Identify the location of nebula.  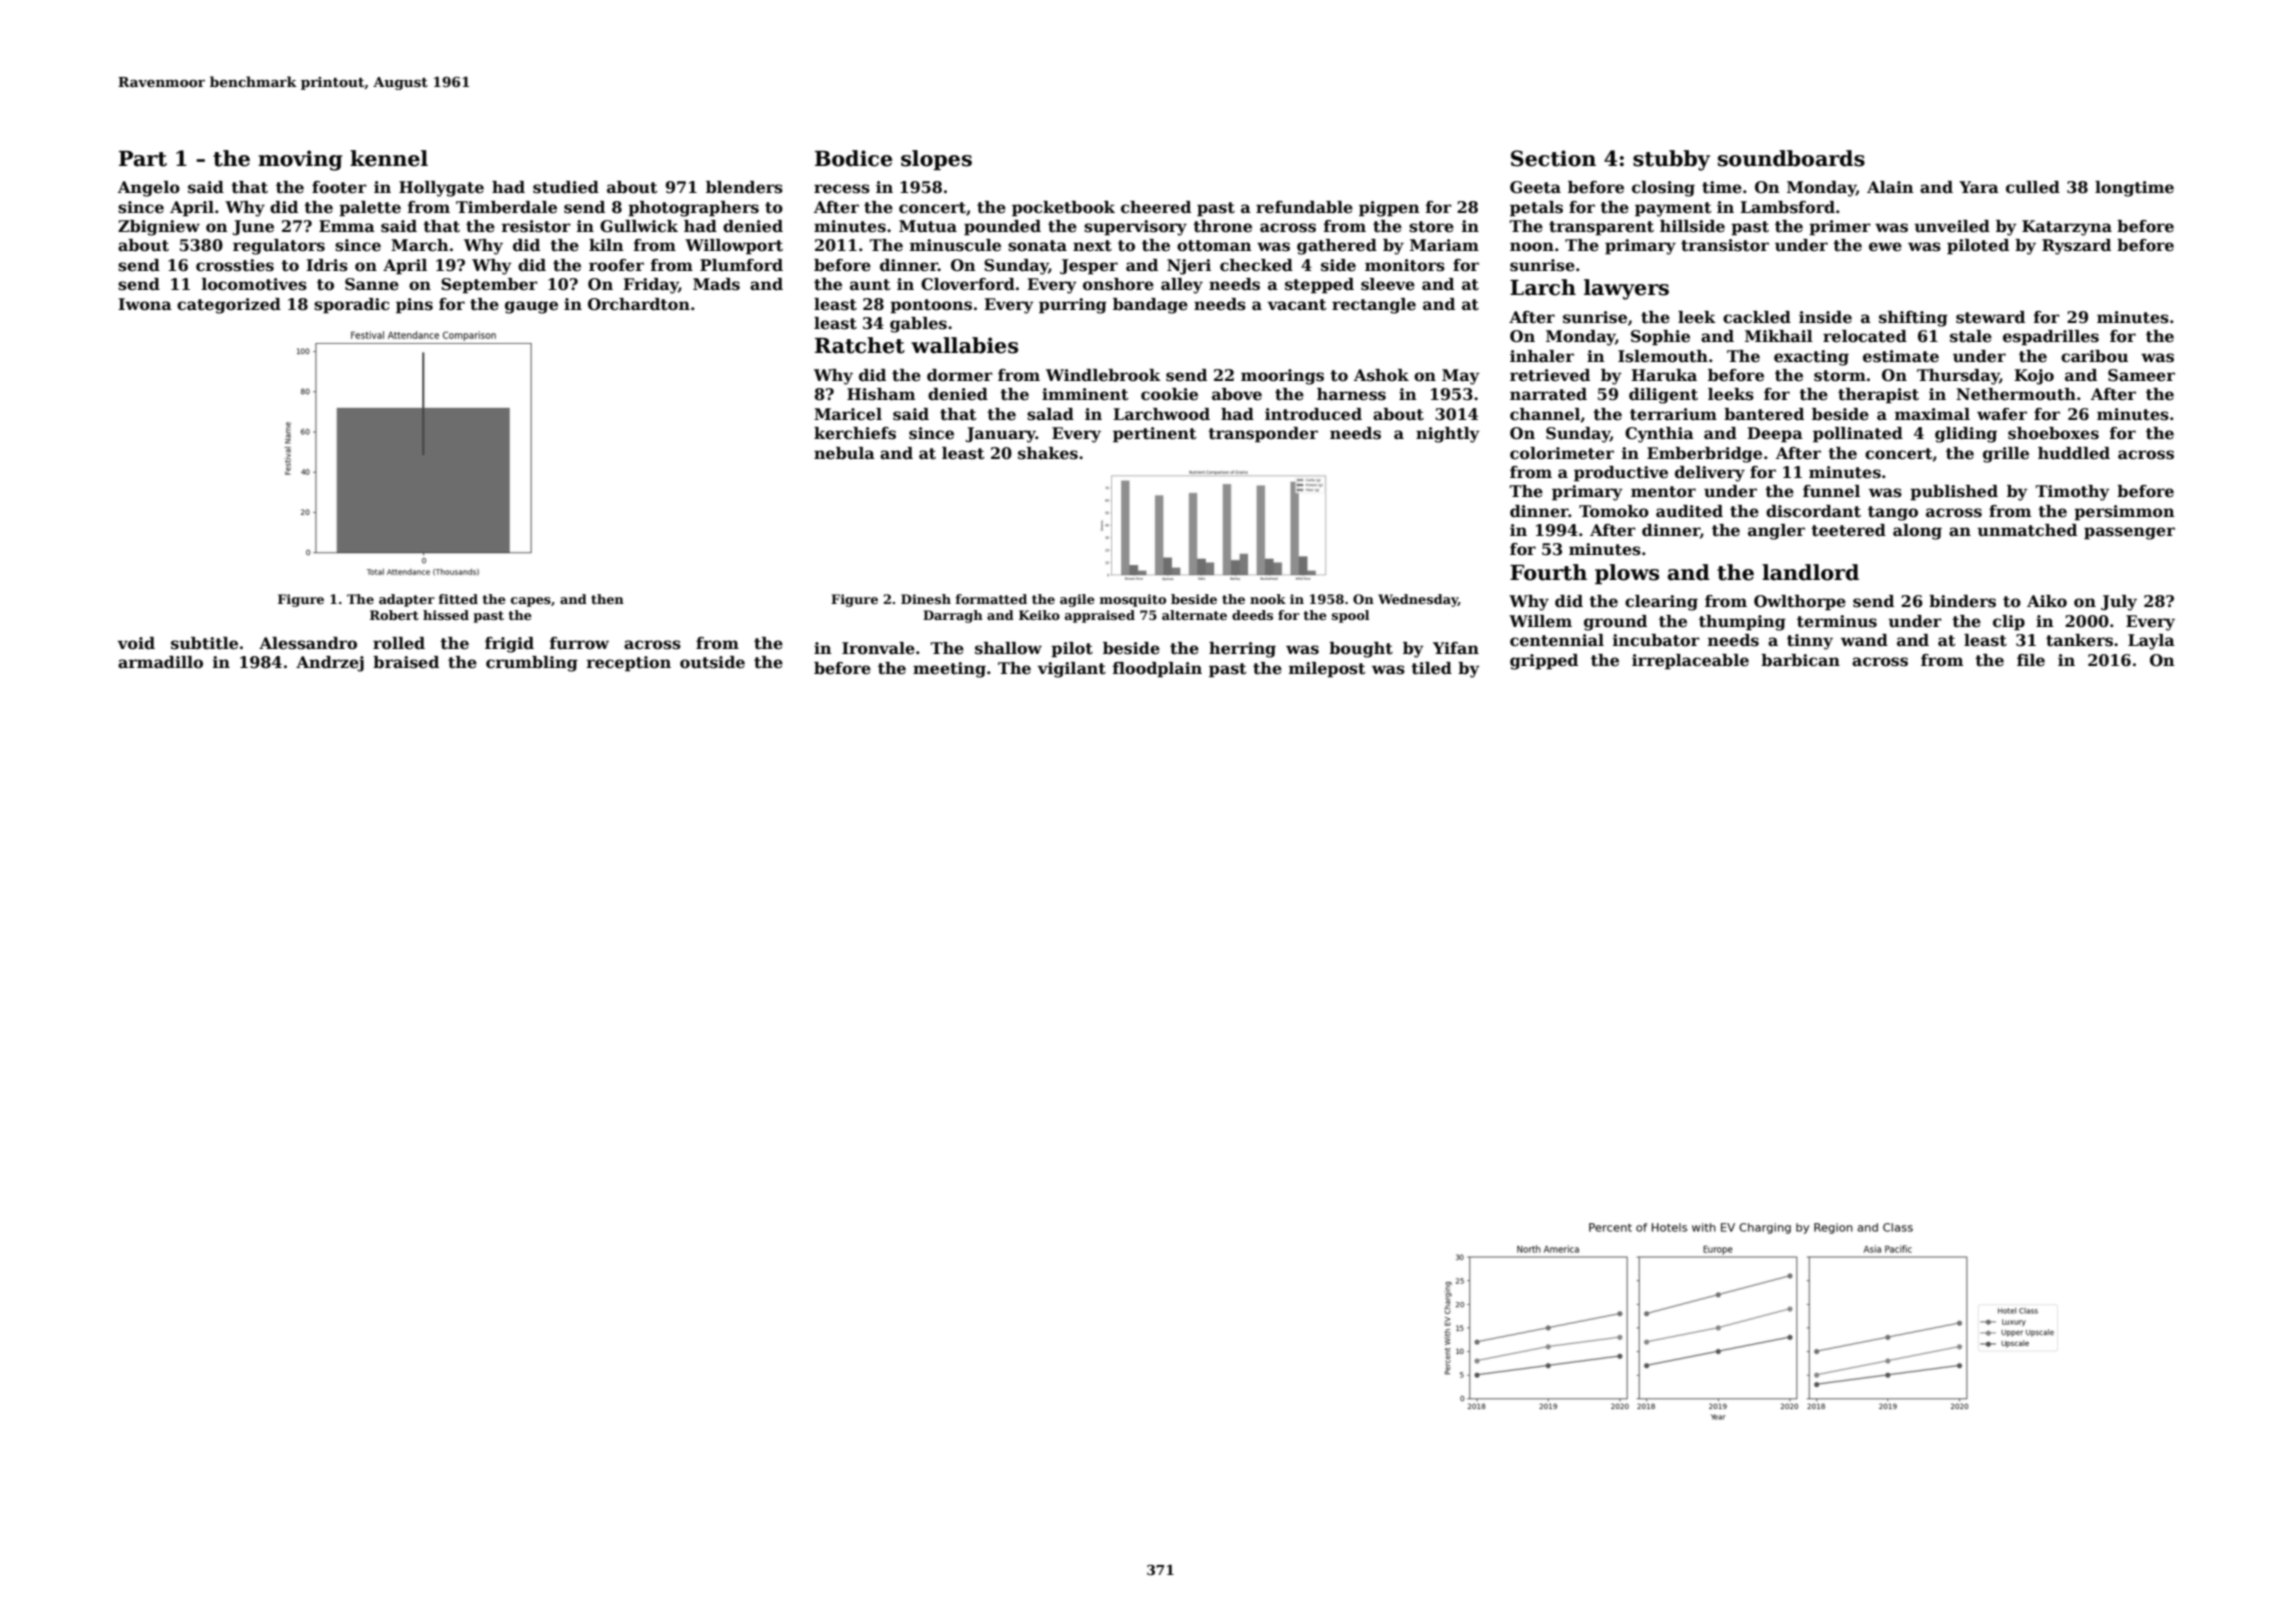
(844, 453).
